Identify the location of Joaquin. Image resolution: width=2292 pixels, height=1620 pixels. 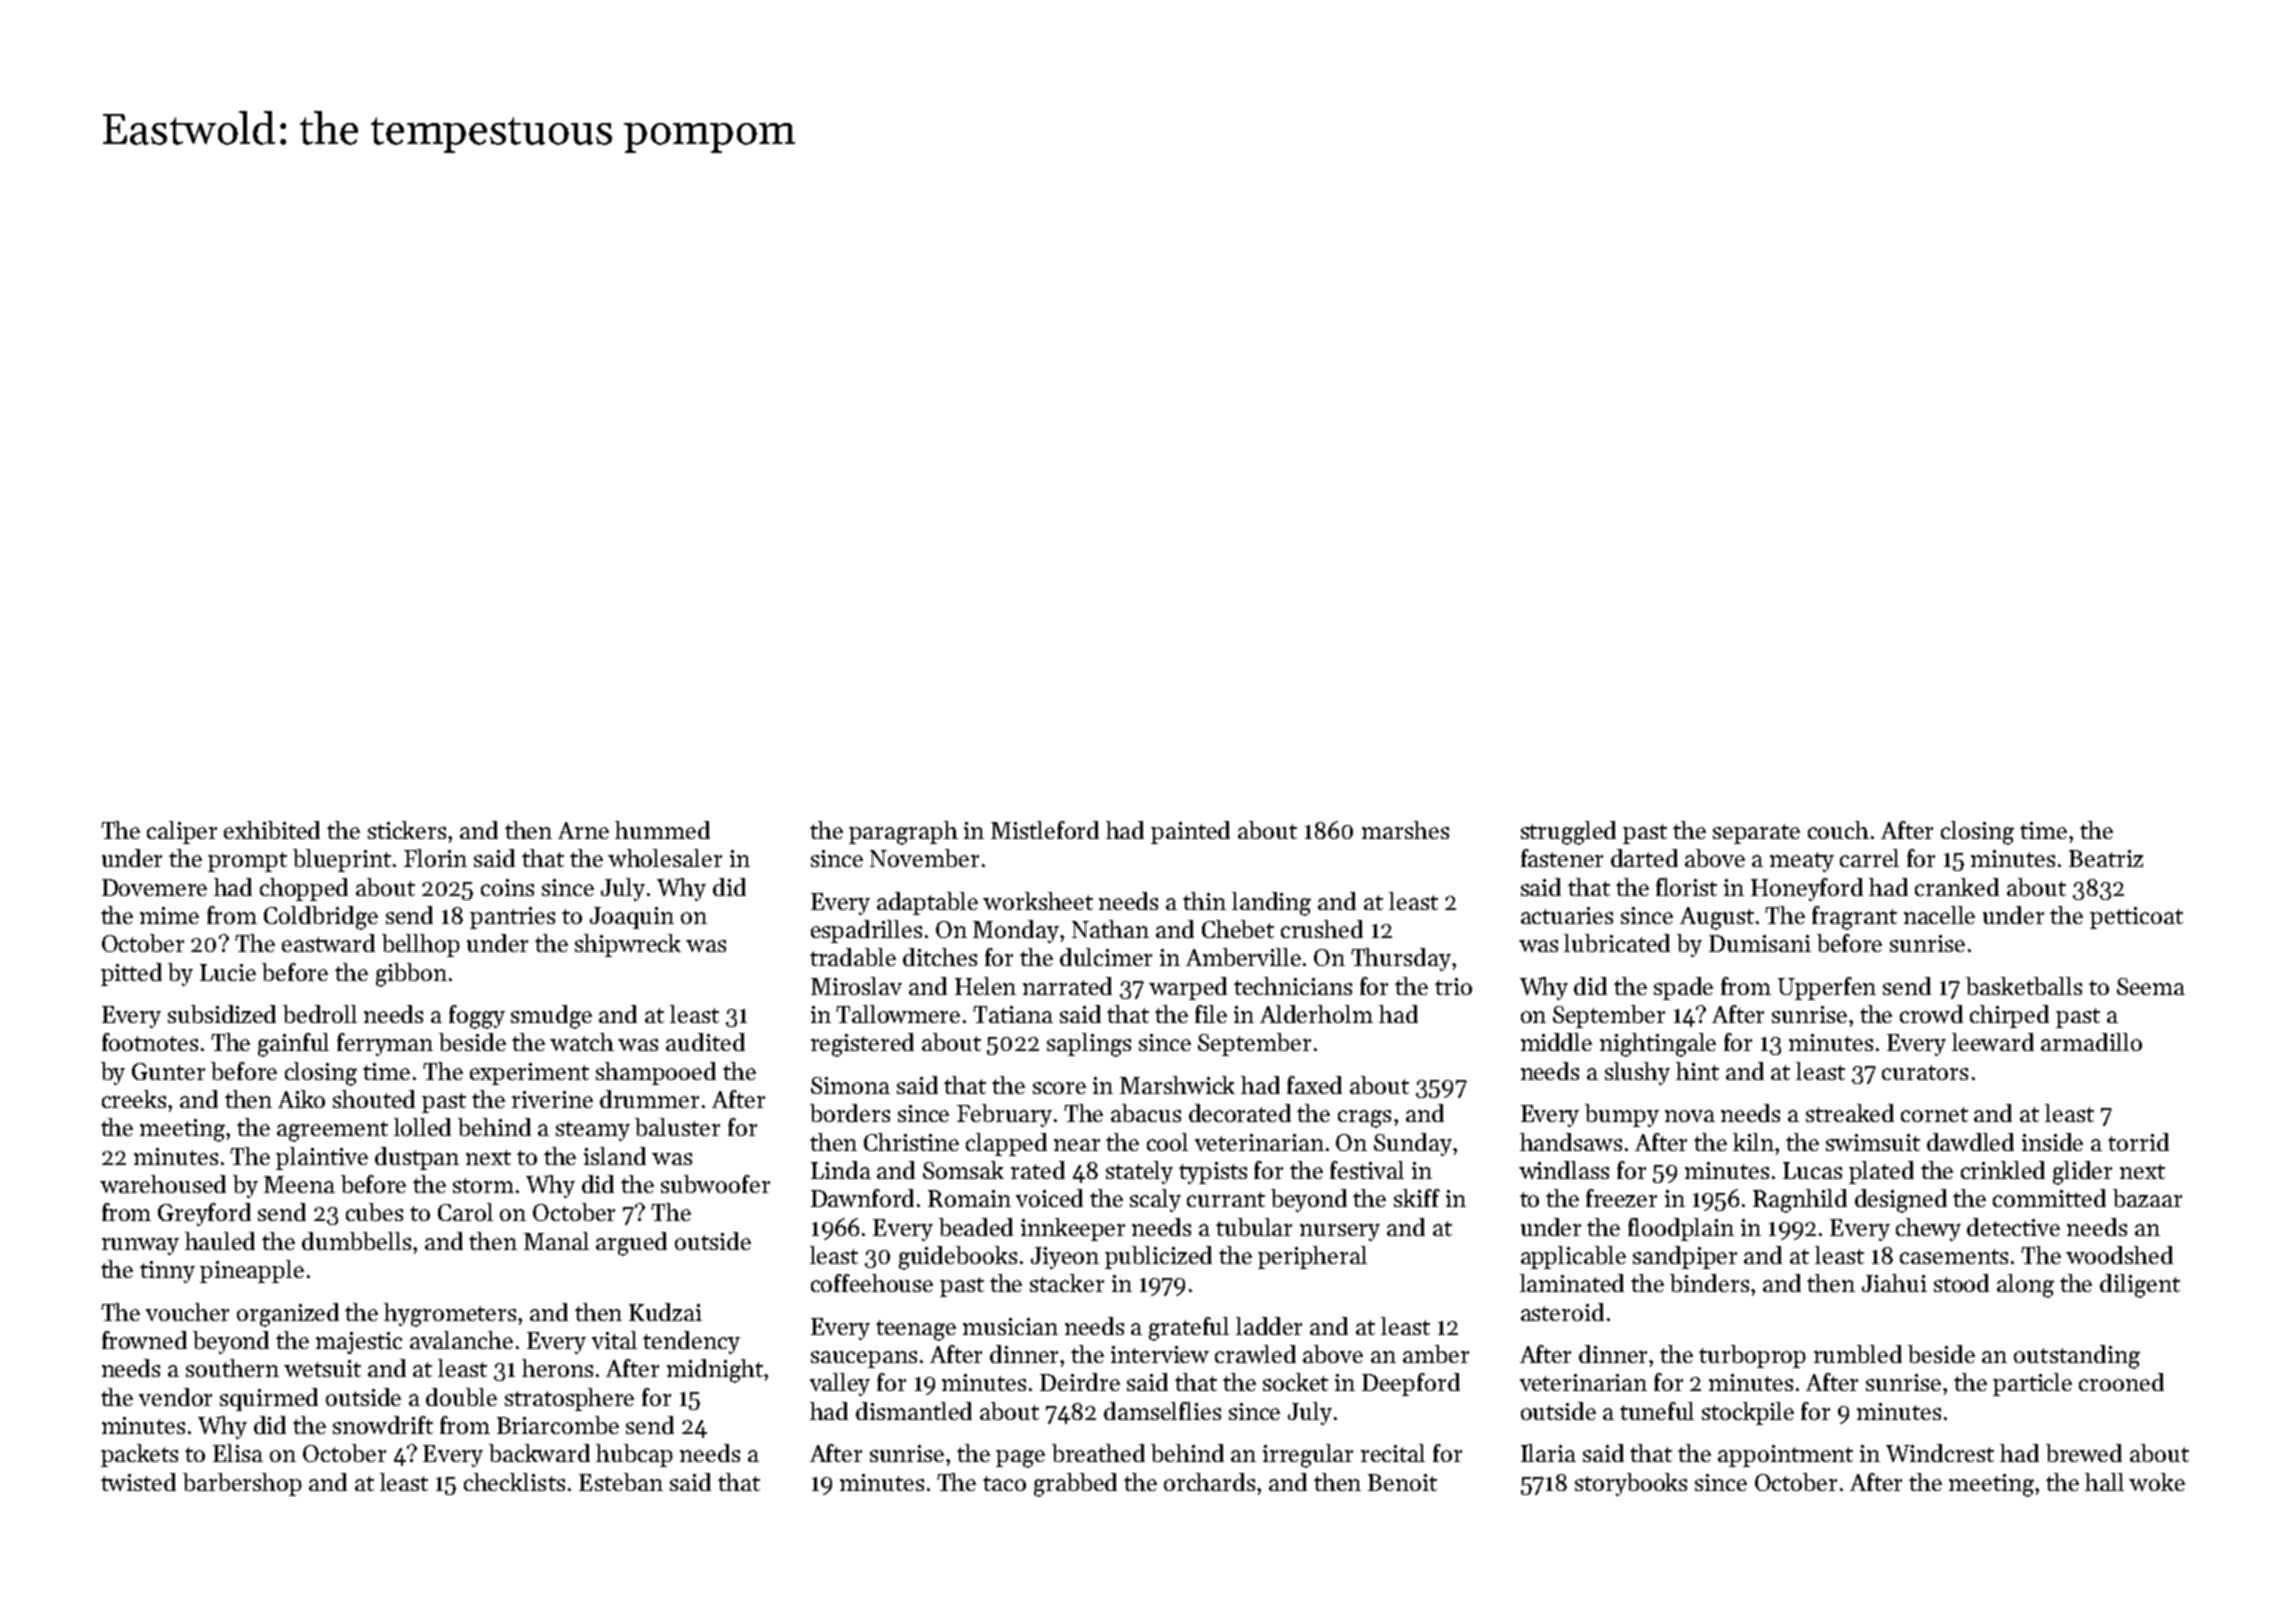
(632, 918).
